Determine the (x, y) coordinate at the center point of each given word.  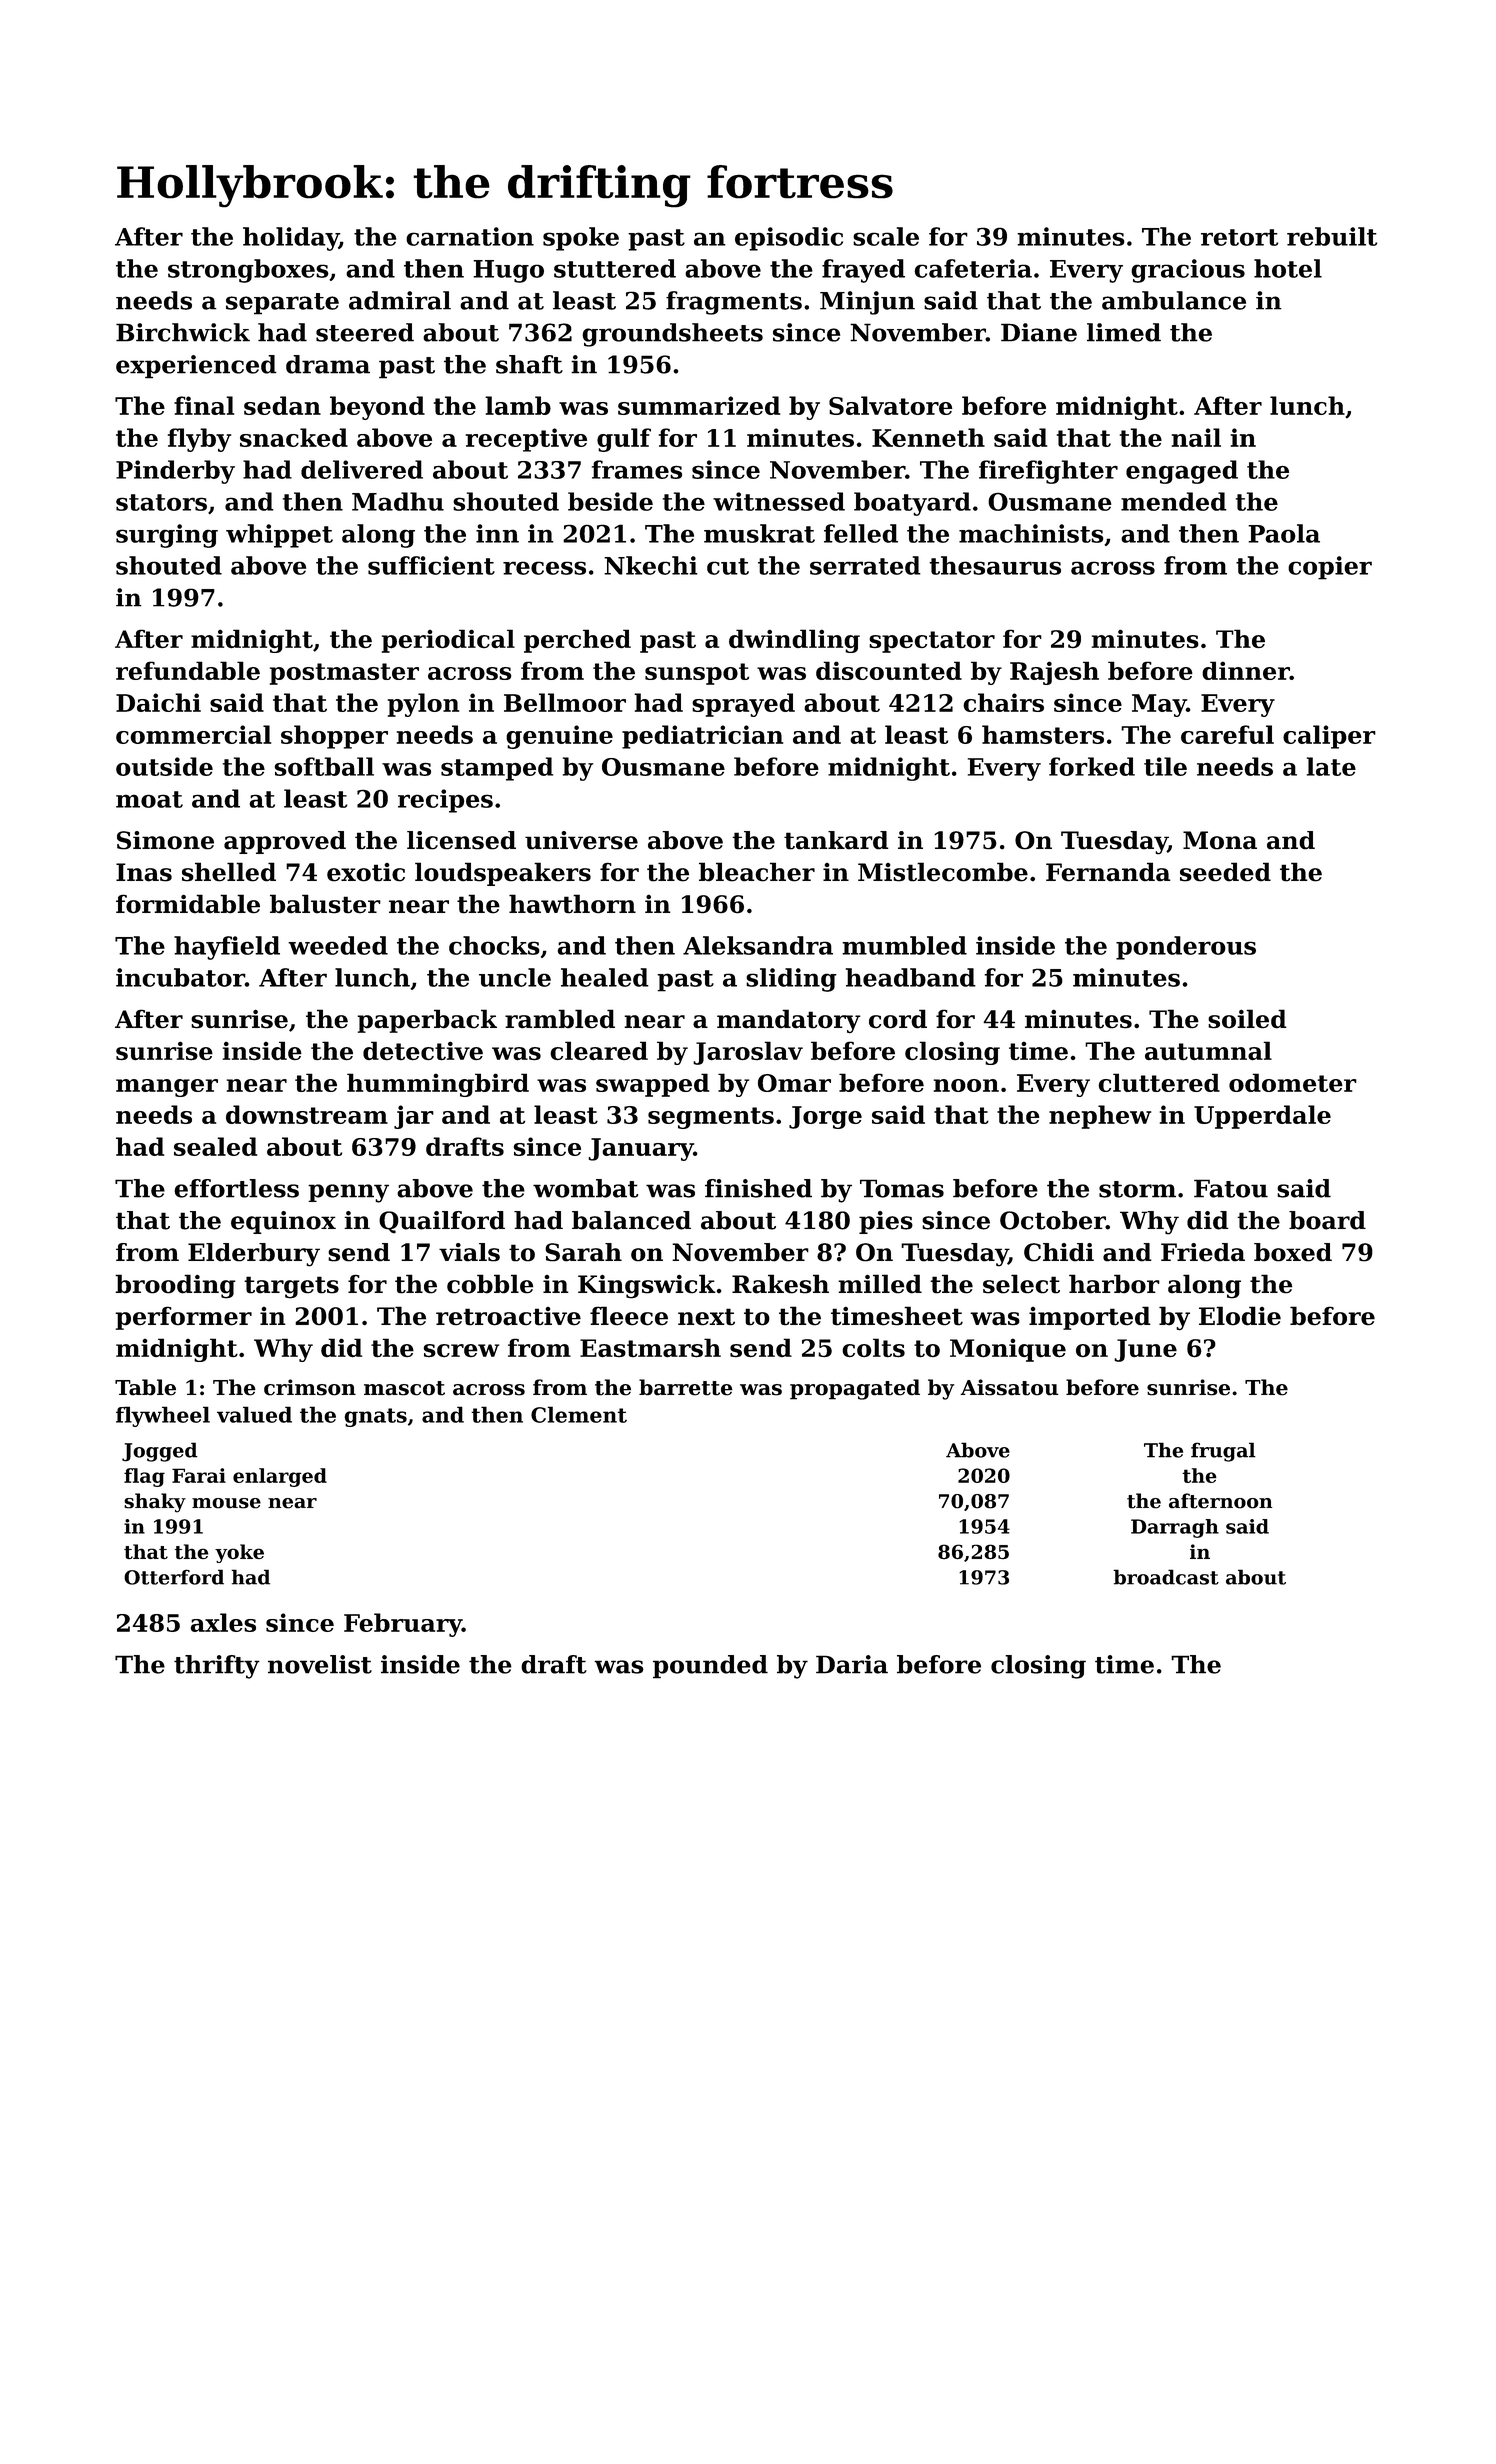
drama (328, 364)
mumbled (904, 945)
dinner (1246, 670)
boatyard (912, 504)
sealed (215, 1146)
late (1331, 766)
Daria (852, 1664)
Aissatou (1009, 1387)
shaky (155, 1503)
